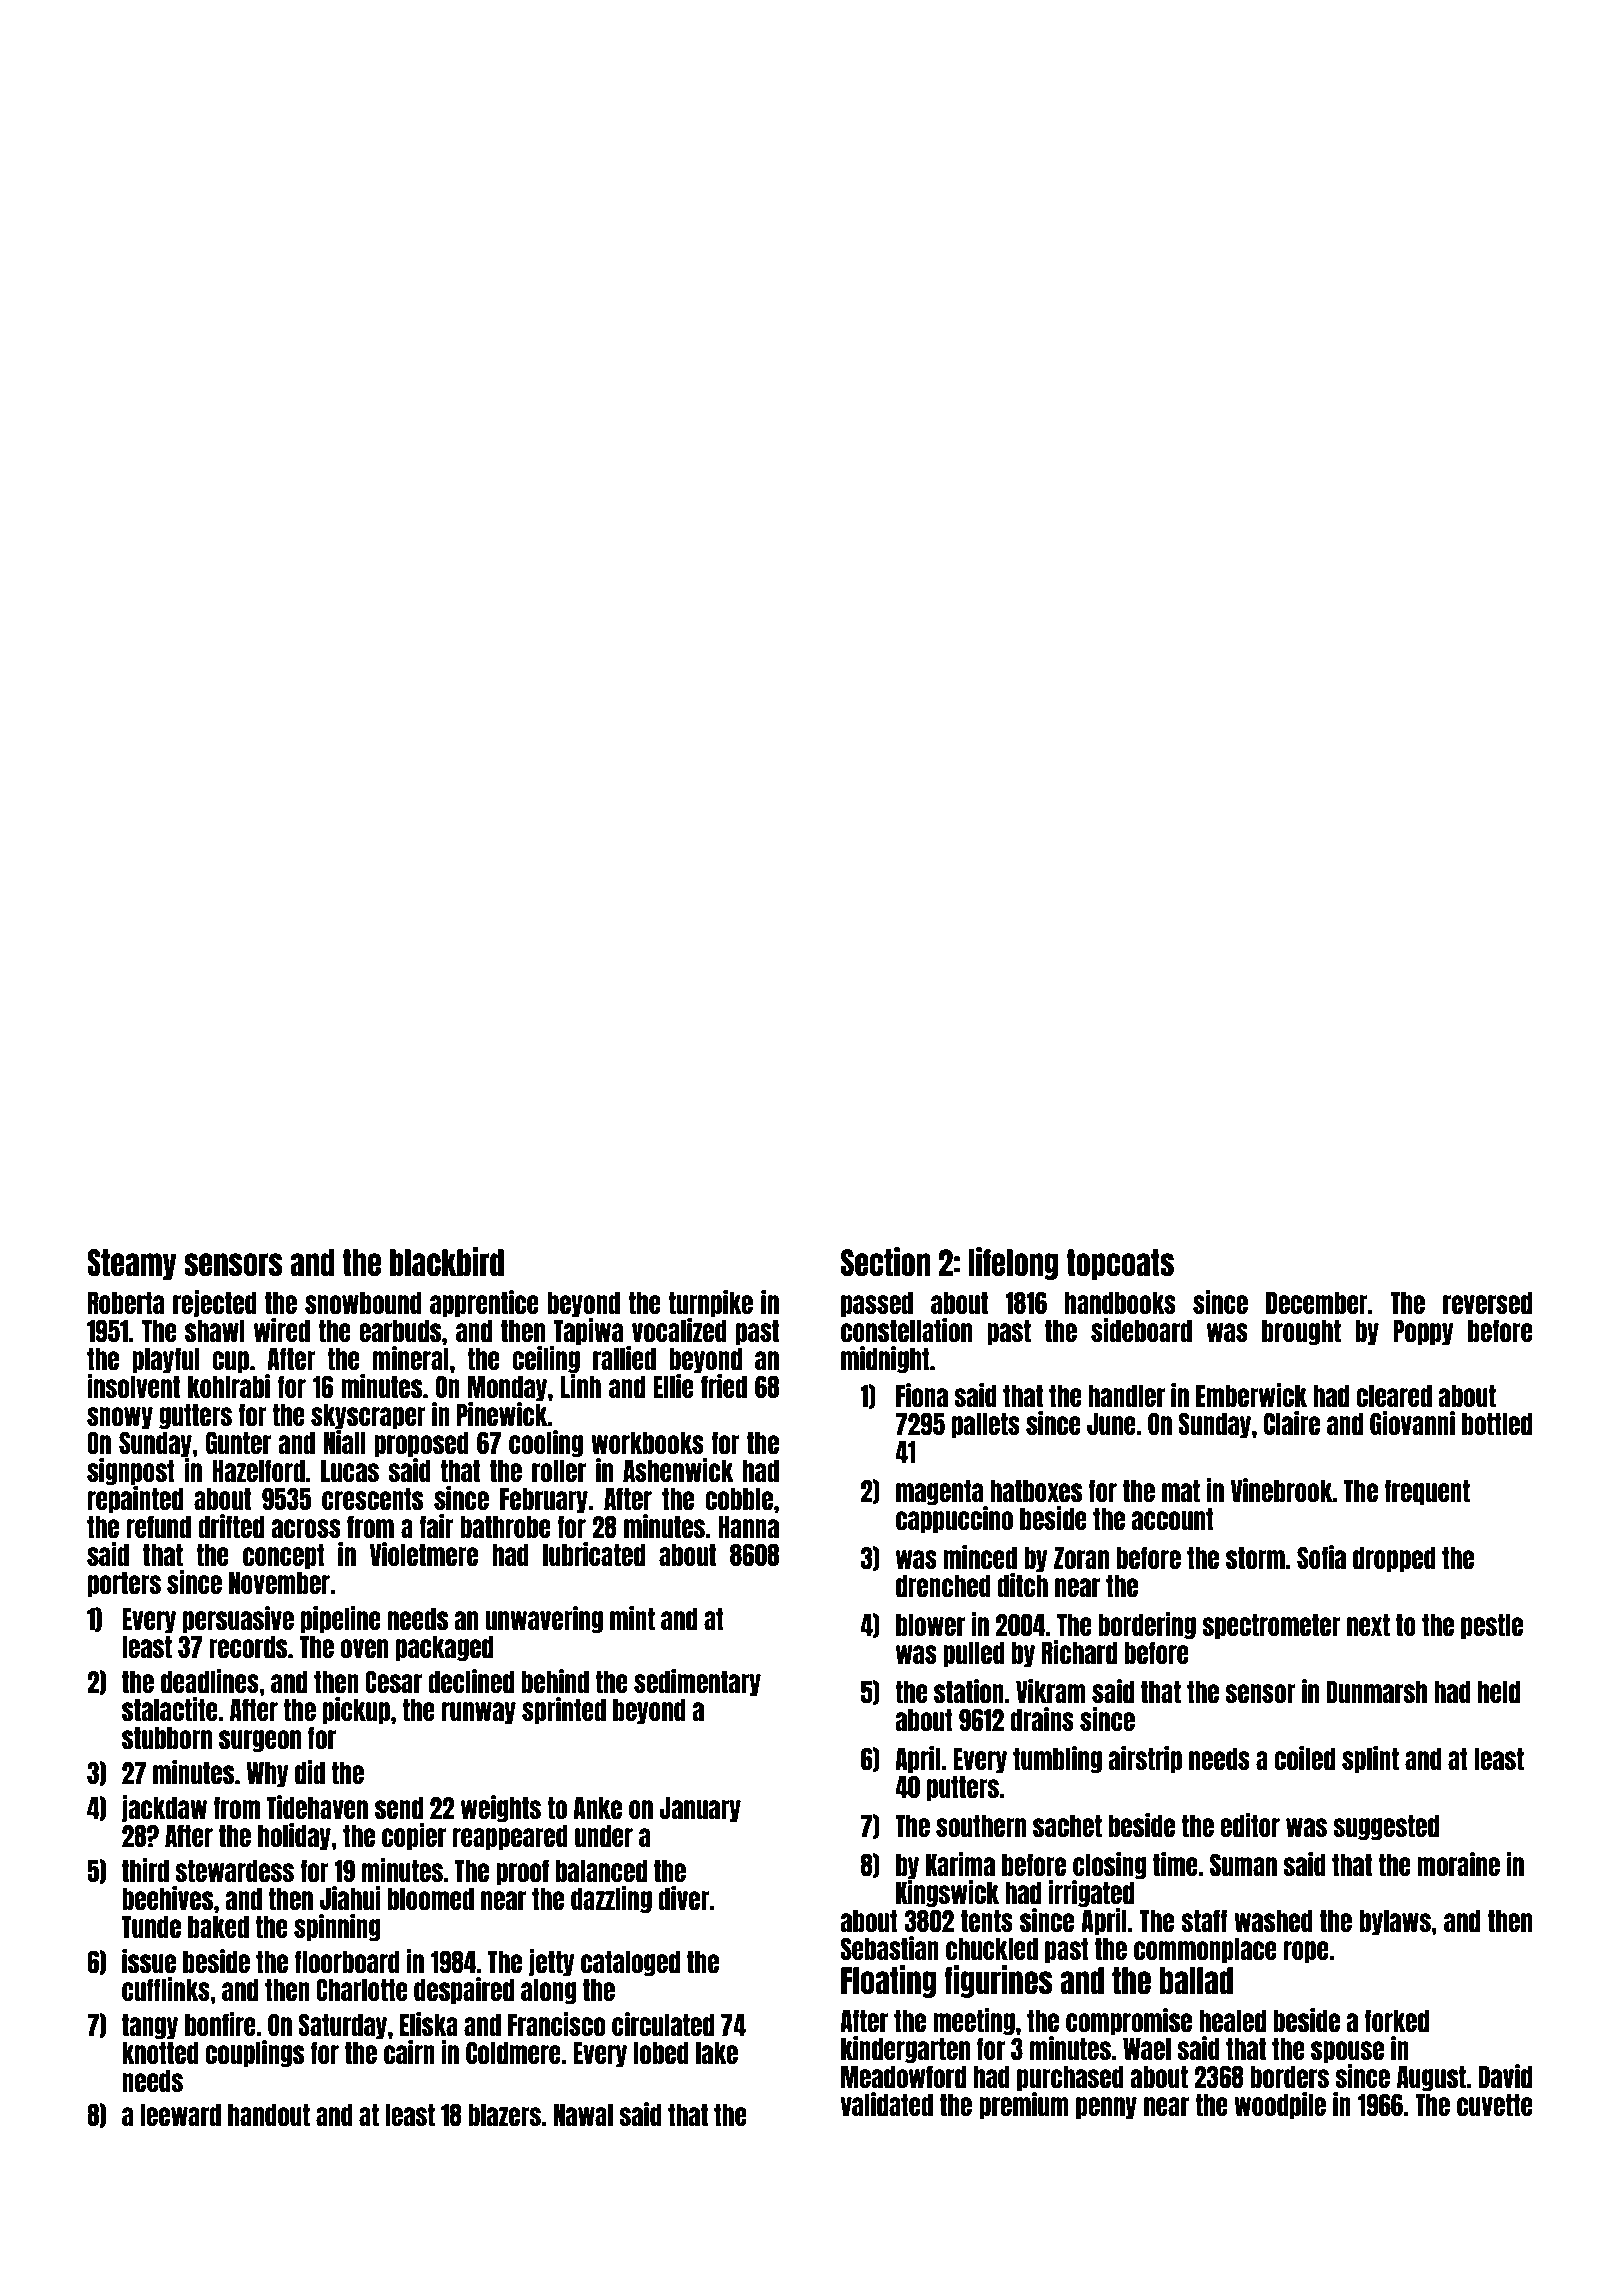 The height and width of the screenshot is (2292, 1620). I want to click on airstrip, so click(1145, 1759).
